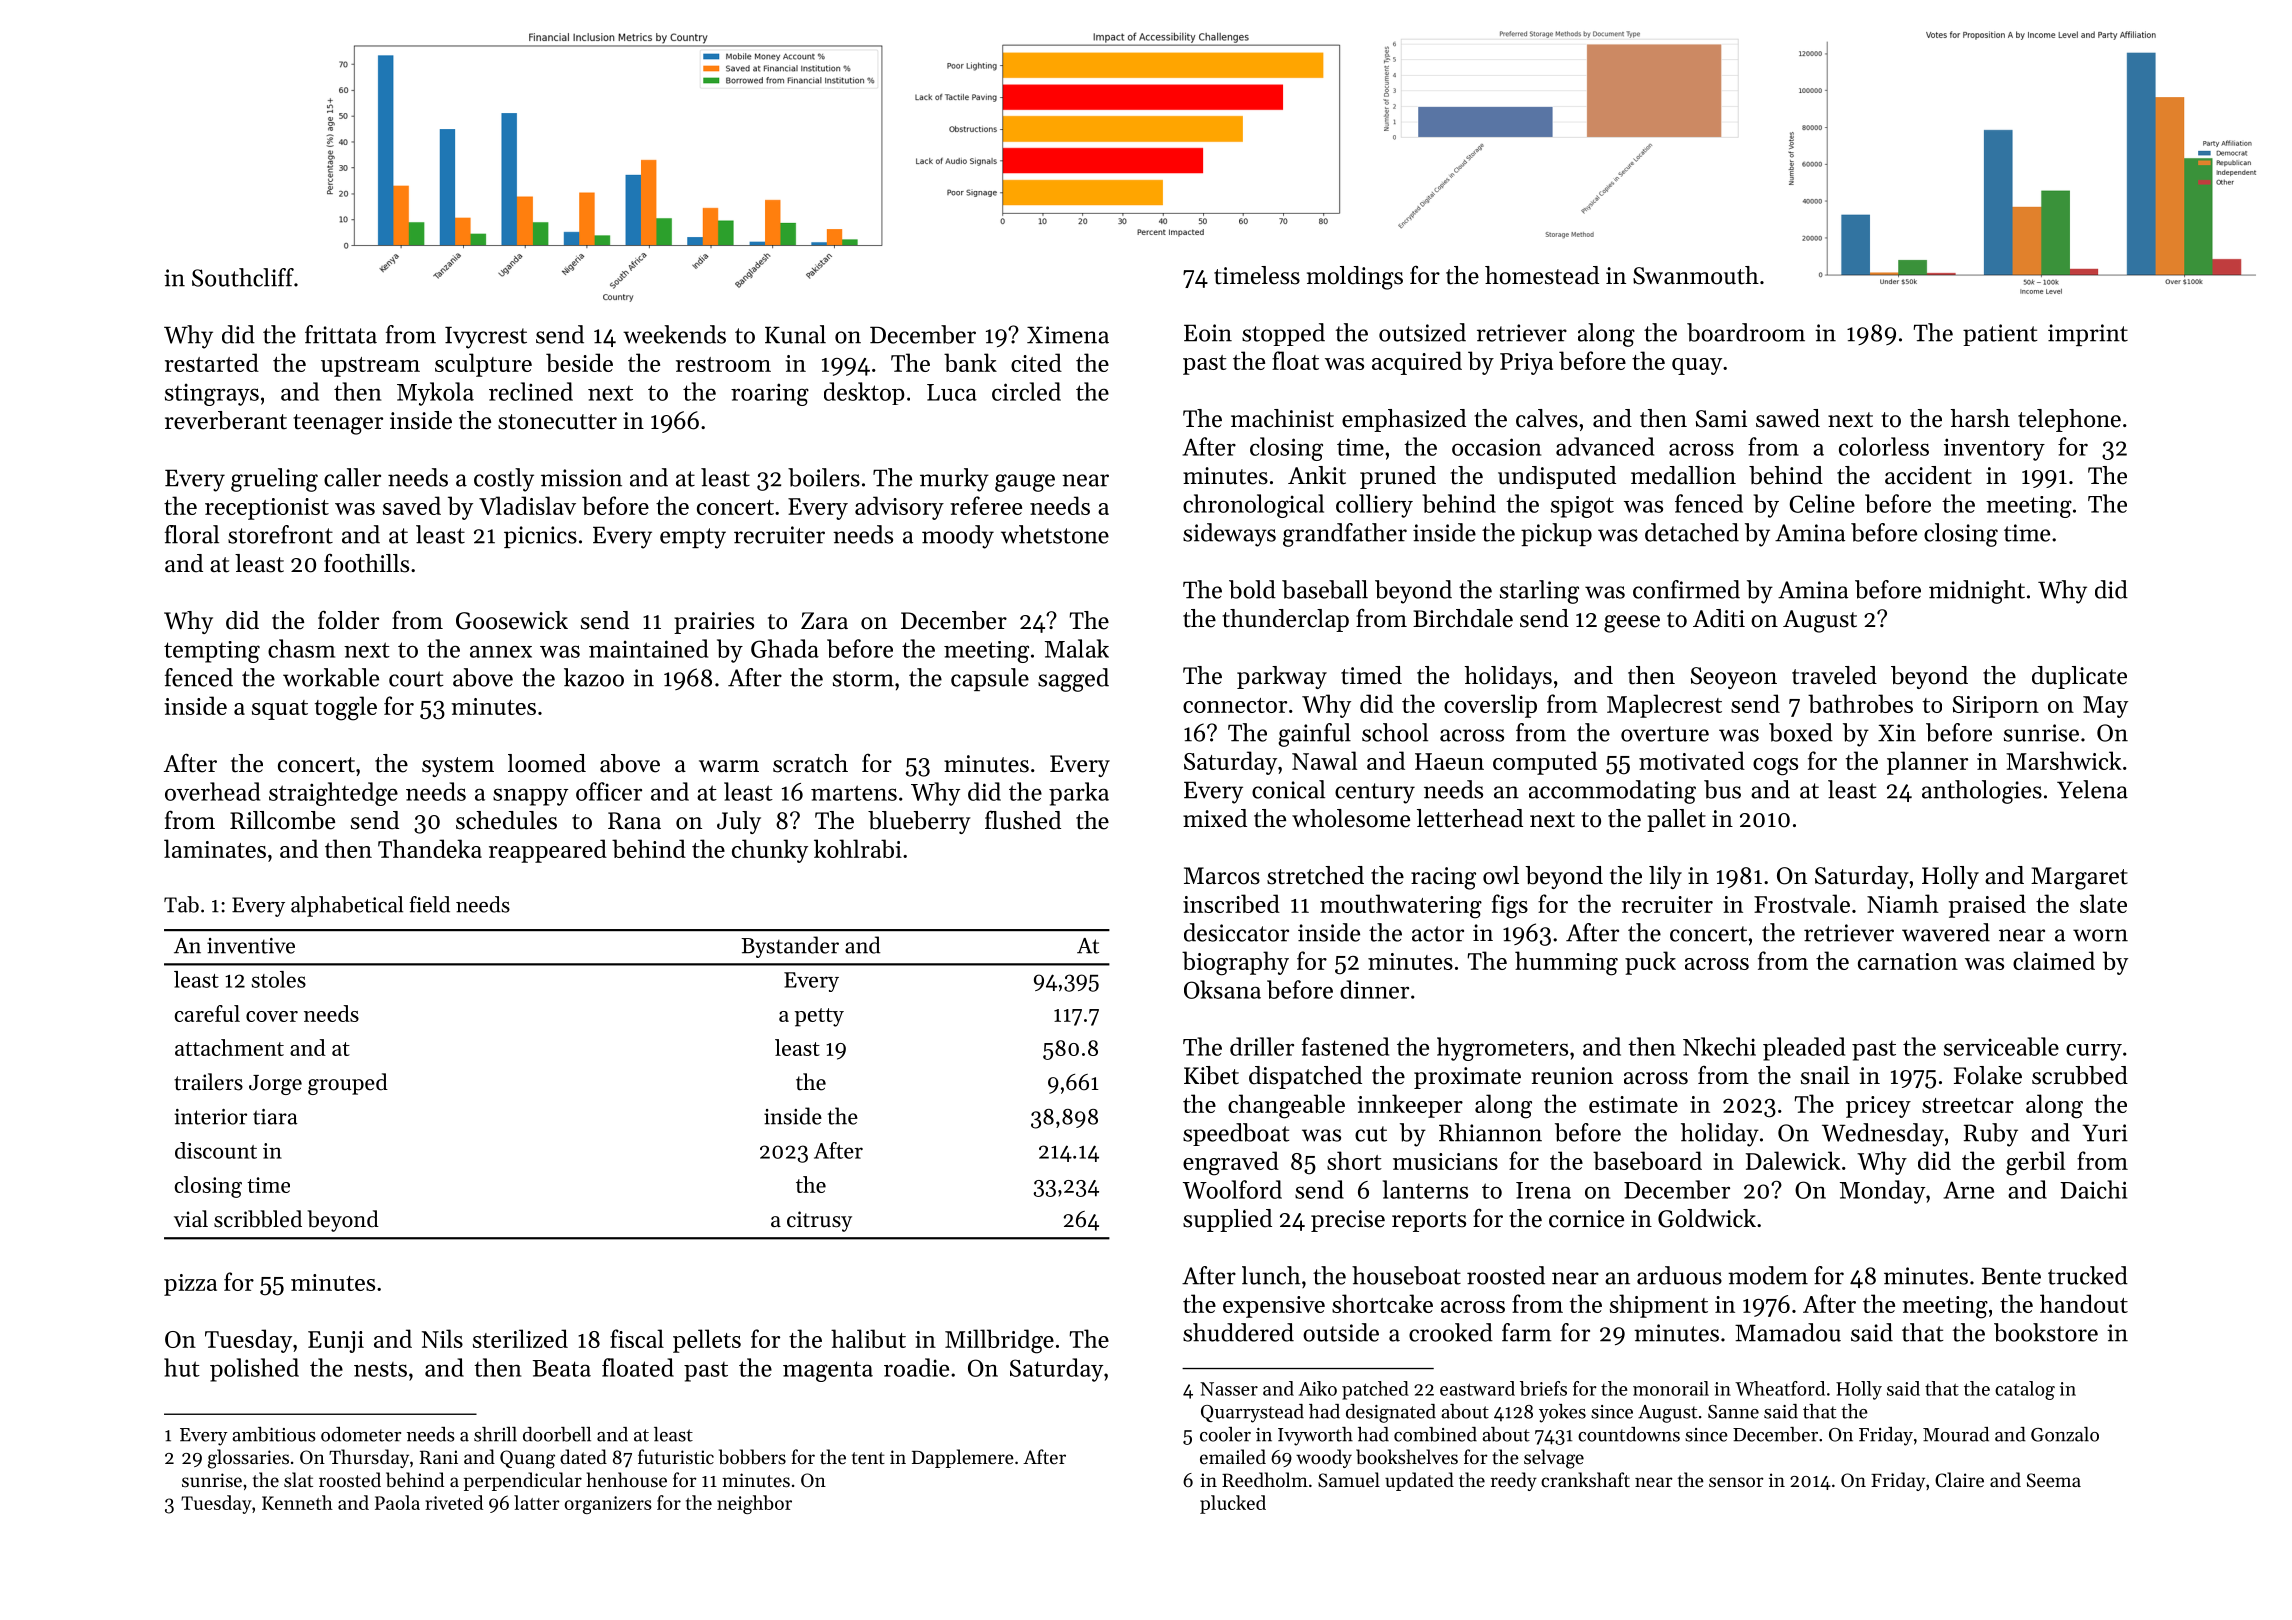 The height and width of the screenshot is (1620, 2292). I want to click on Rana, so click(634, 820).
